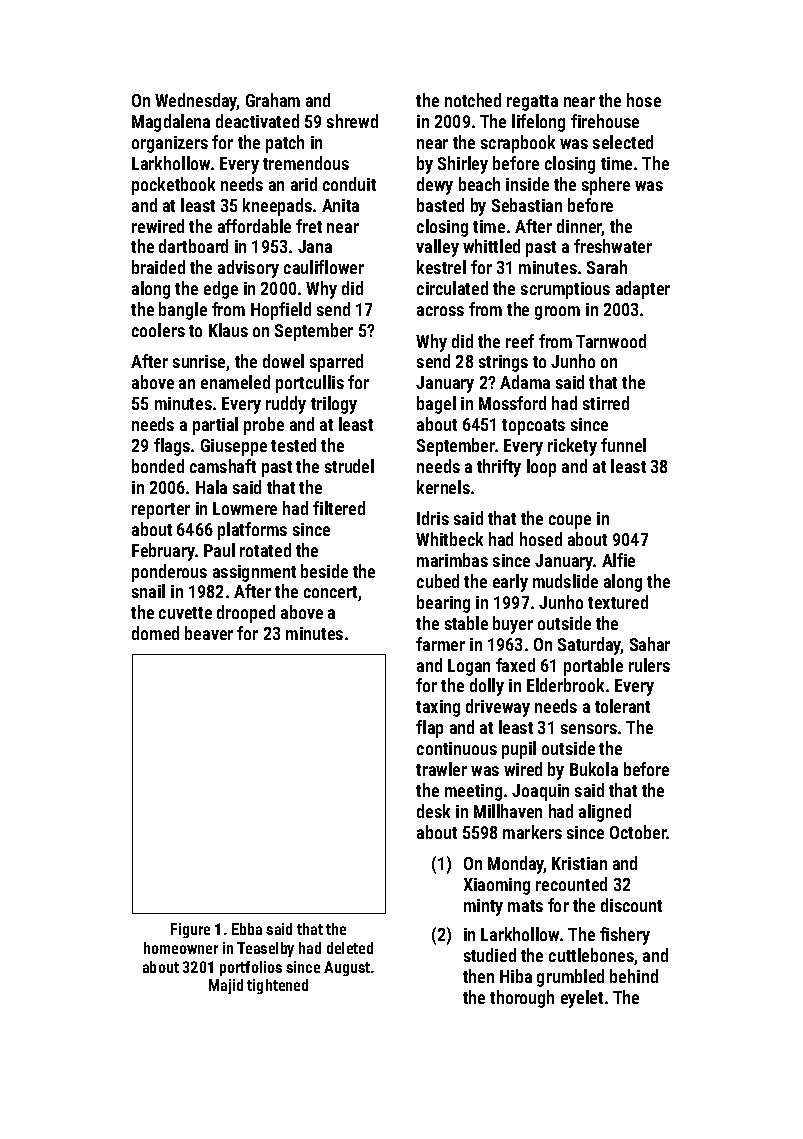  I want to click on Figure, so click(190, 930).
